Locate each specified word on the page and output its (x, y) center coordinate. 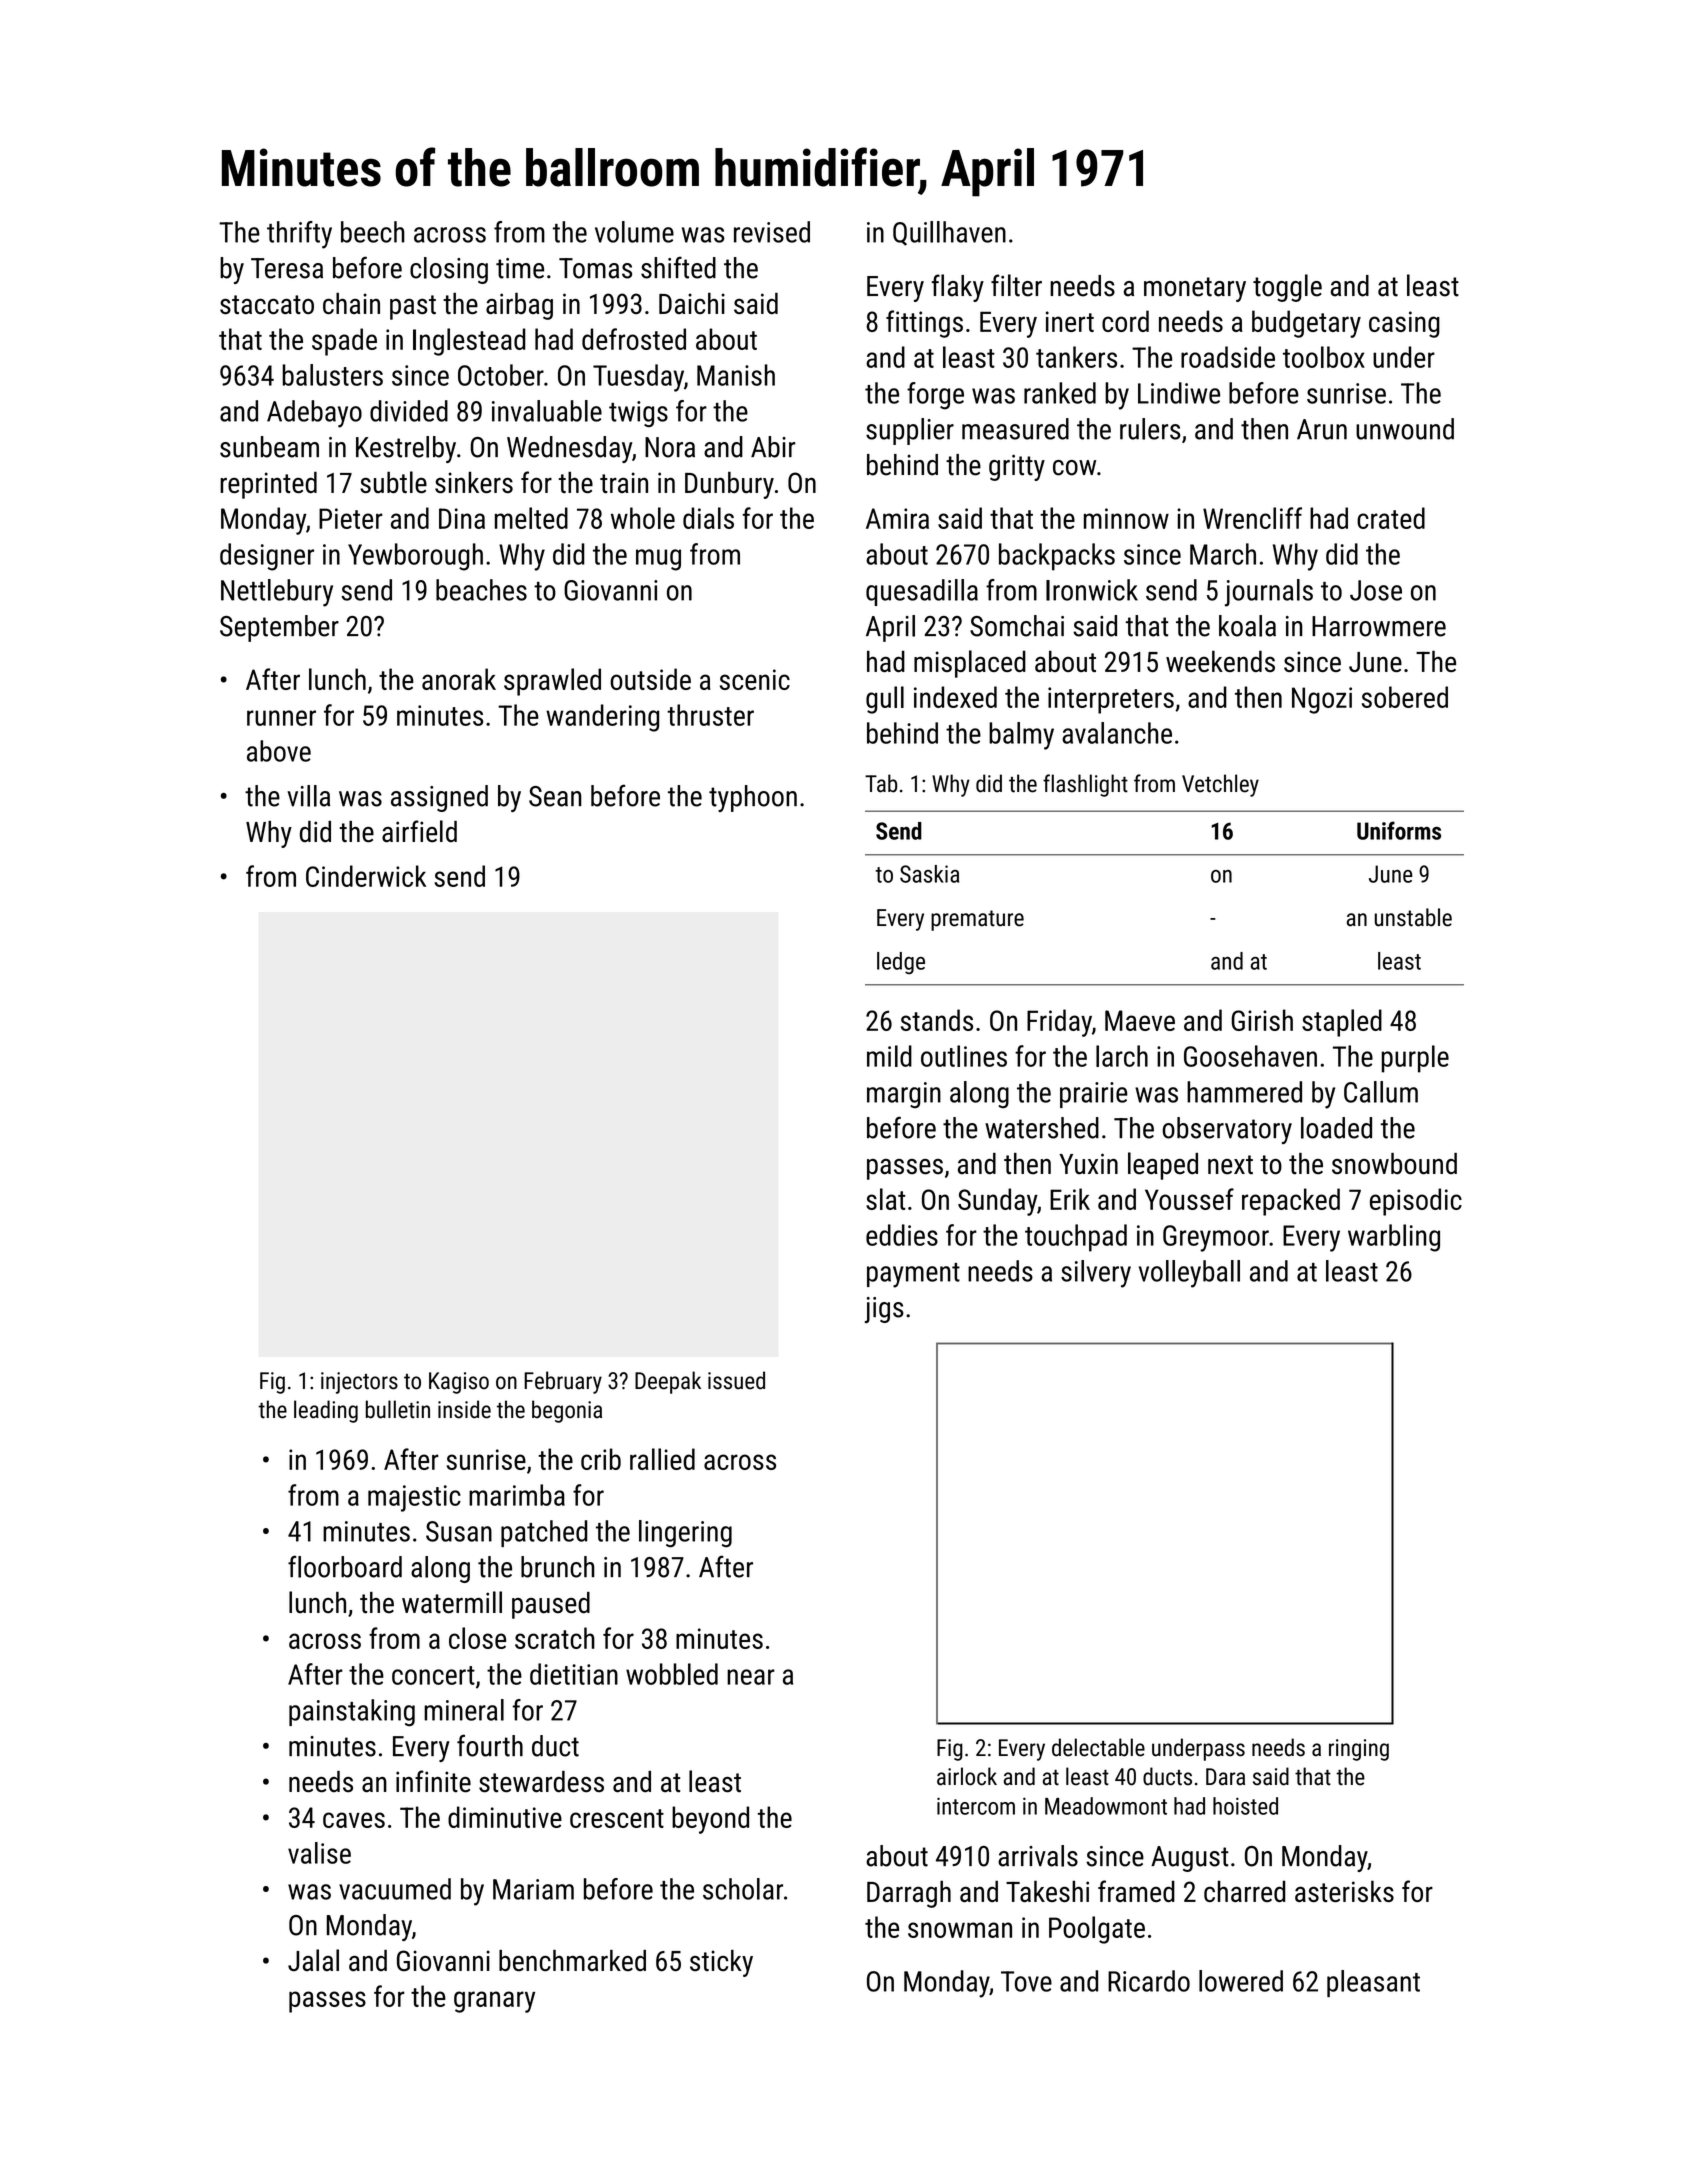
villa (308, 796)
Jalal (313, 1960)
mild (889, 1056)
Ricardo (1149, 1981)
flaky (958, 288)
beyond (710, 1820)
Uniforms (1399, 830)
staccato (267, 305)
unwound (1405, 429)
